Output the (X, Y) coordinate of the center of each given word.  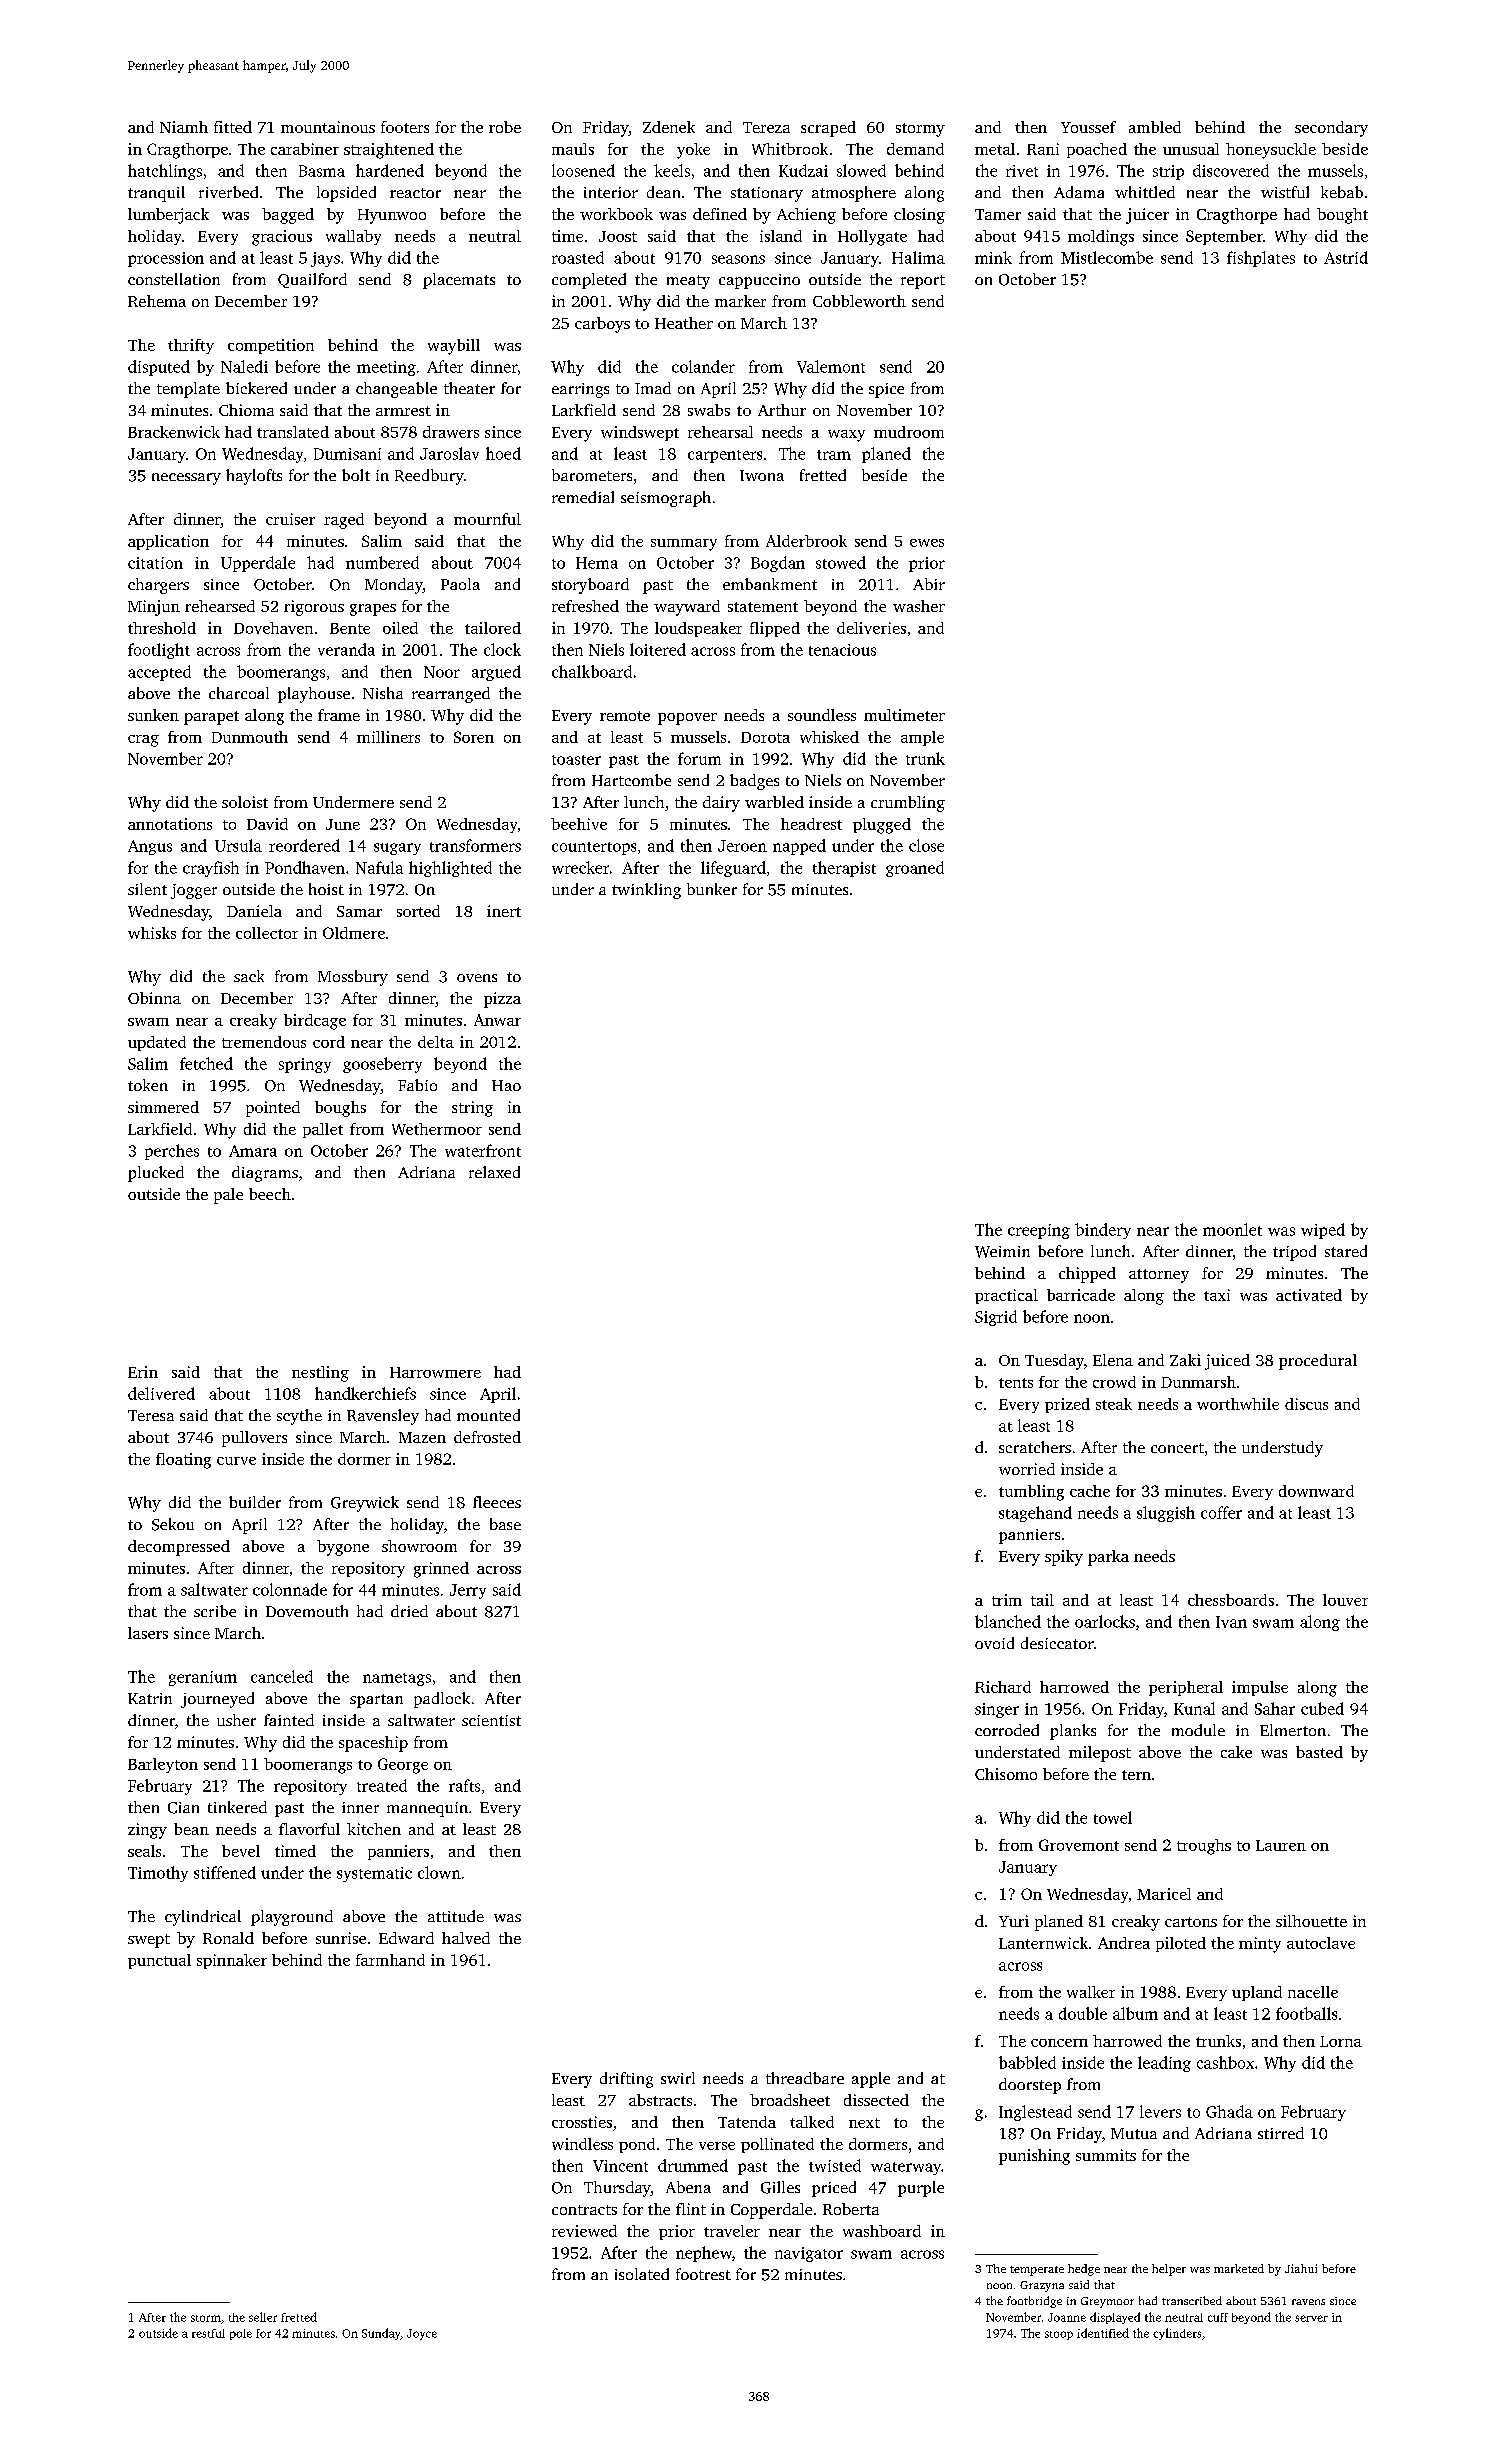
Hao (506, 1085)
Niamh (184, 127)
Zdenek (669, 127)
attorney (1159, 1276)
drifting (626, 2080)
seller (263, 2317)
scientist (491, 1720)
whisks (152, 933)
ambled (1155, 127)
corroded (1007, 1730)
